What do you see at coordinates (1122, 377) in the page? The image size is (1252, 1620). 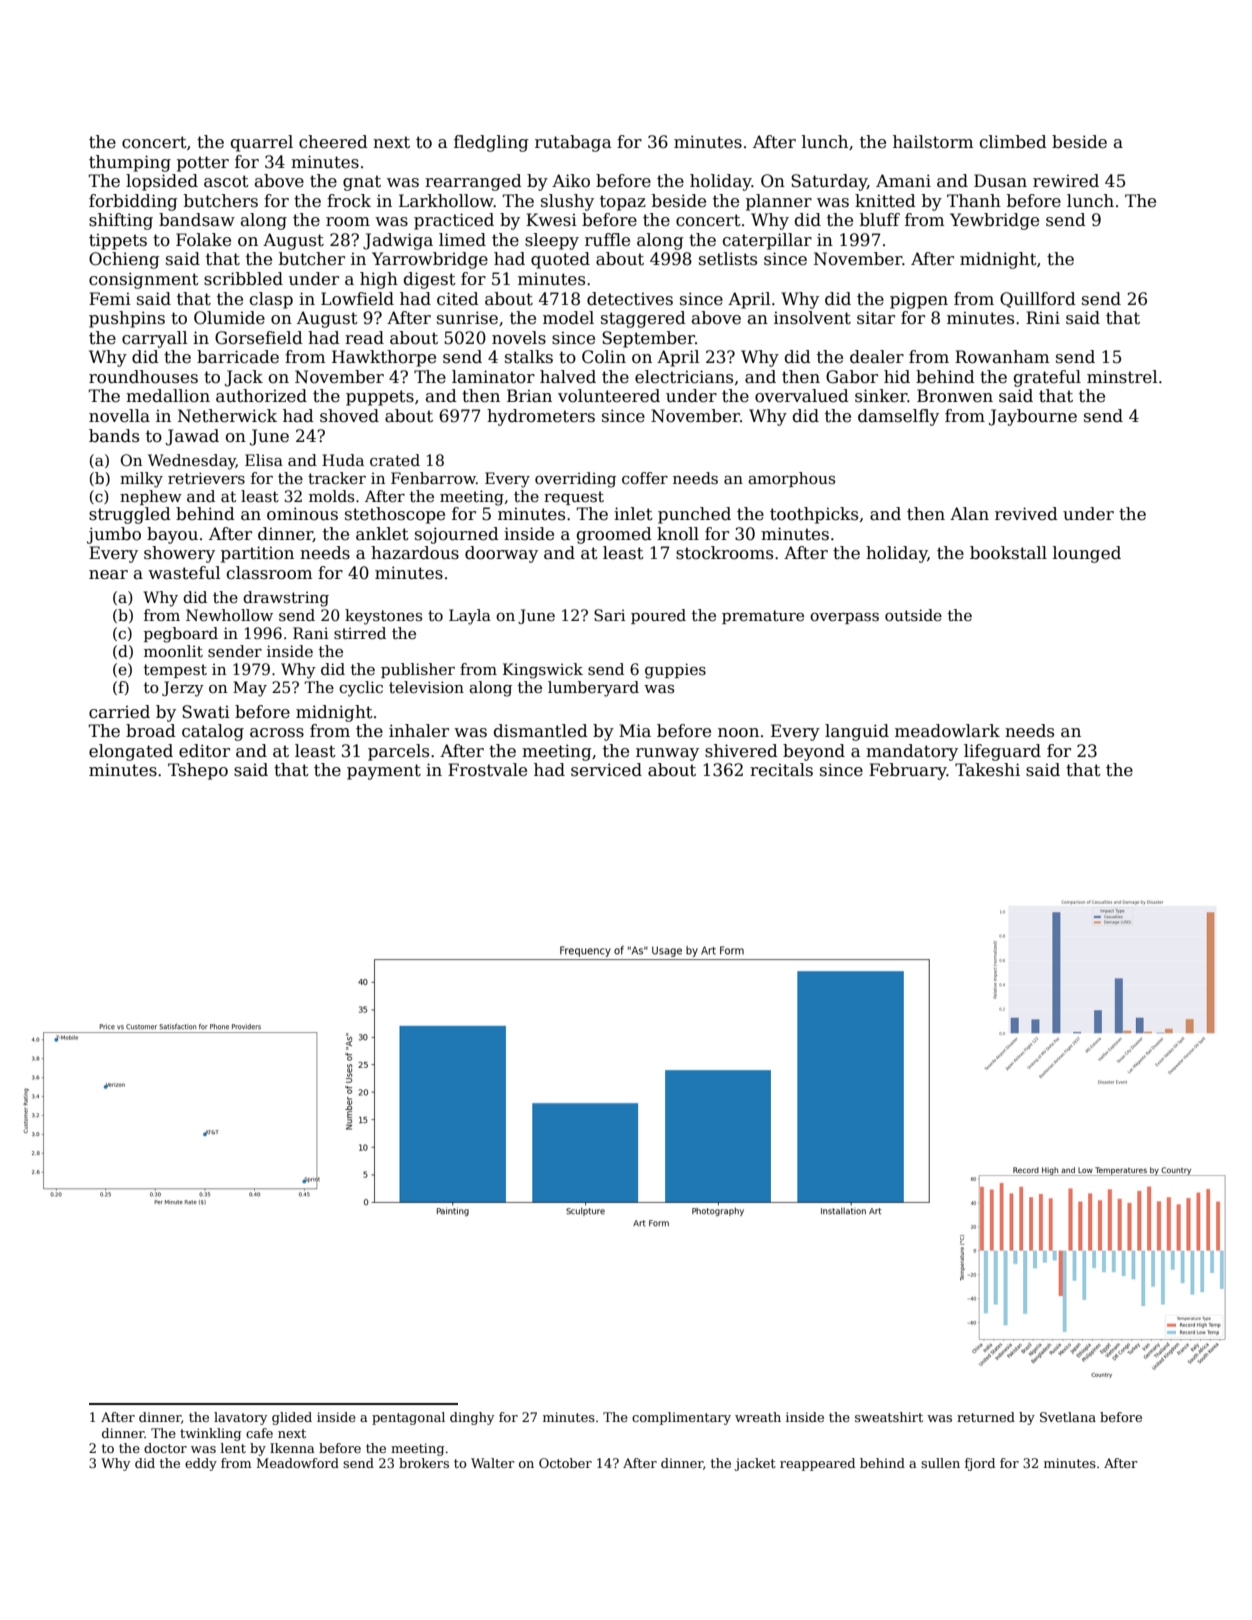 I see `minstrel` at bounding box center [1122, 377].
